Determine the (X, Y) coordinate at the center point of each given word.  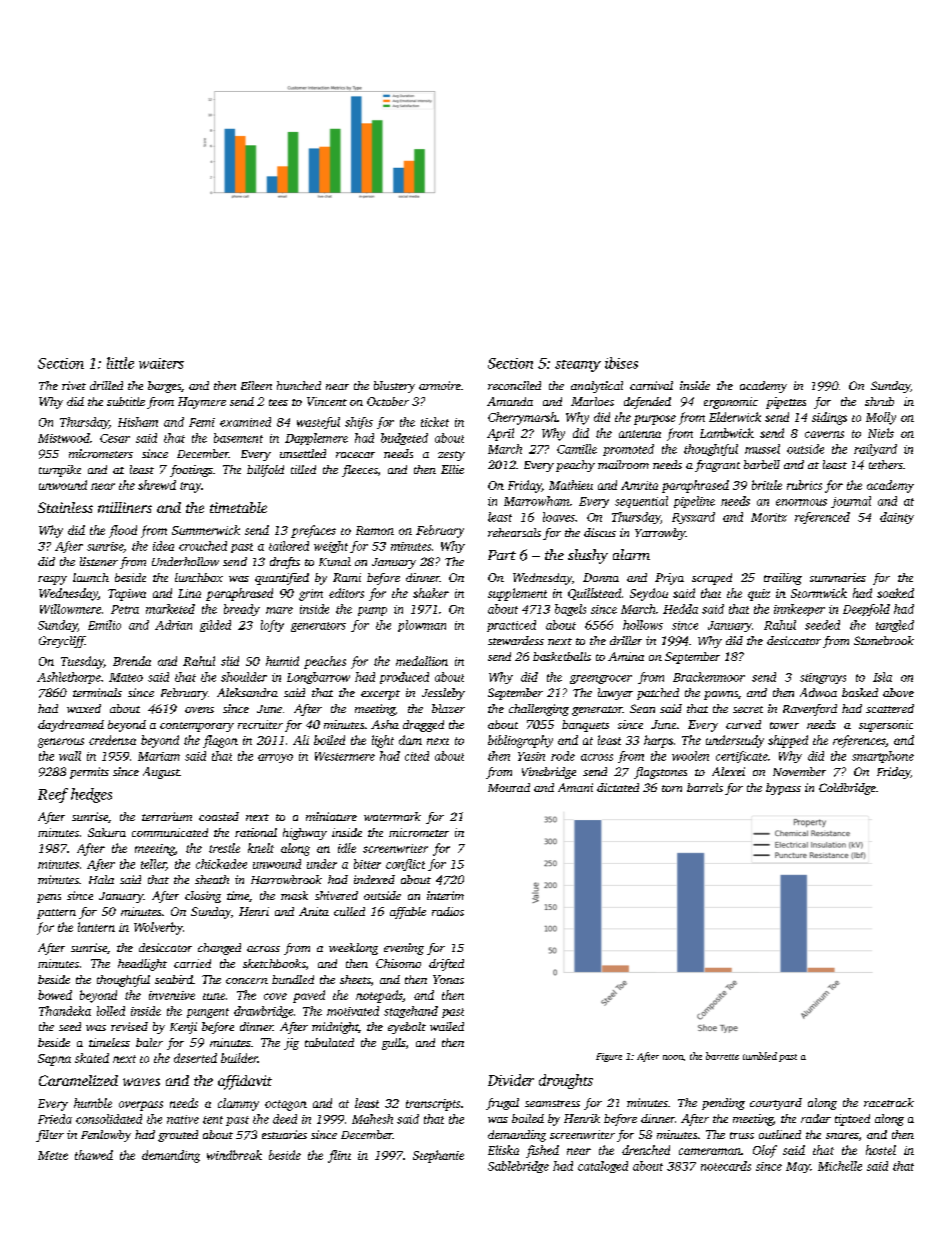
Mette (53, 1155)
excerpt (380, 695)
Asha (385, 724)
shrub (879, 401)
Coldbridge (847, 789)
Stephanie (438, 1156)
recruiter (260, 724)
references (859, 741)
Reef (53, 795)
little (120, 363)
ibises (621, 363)
